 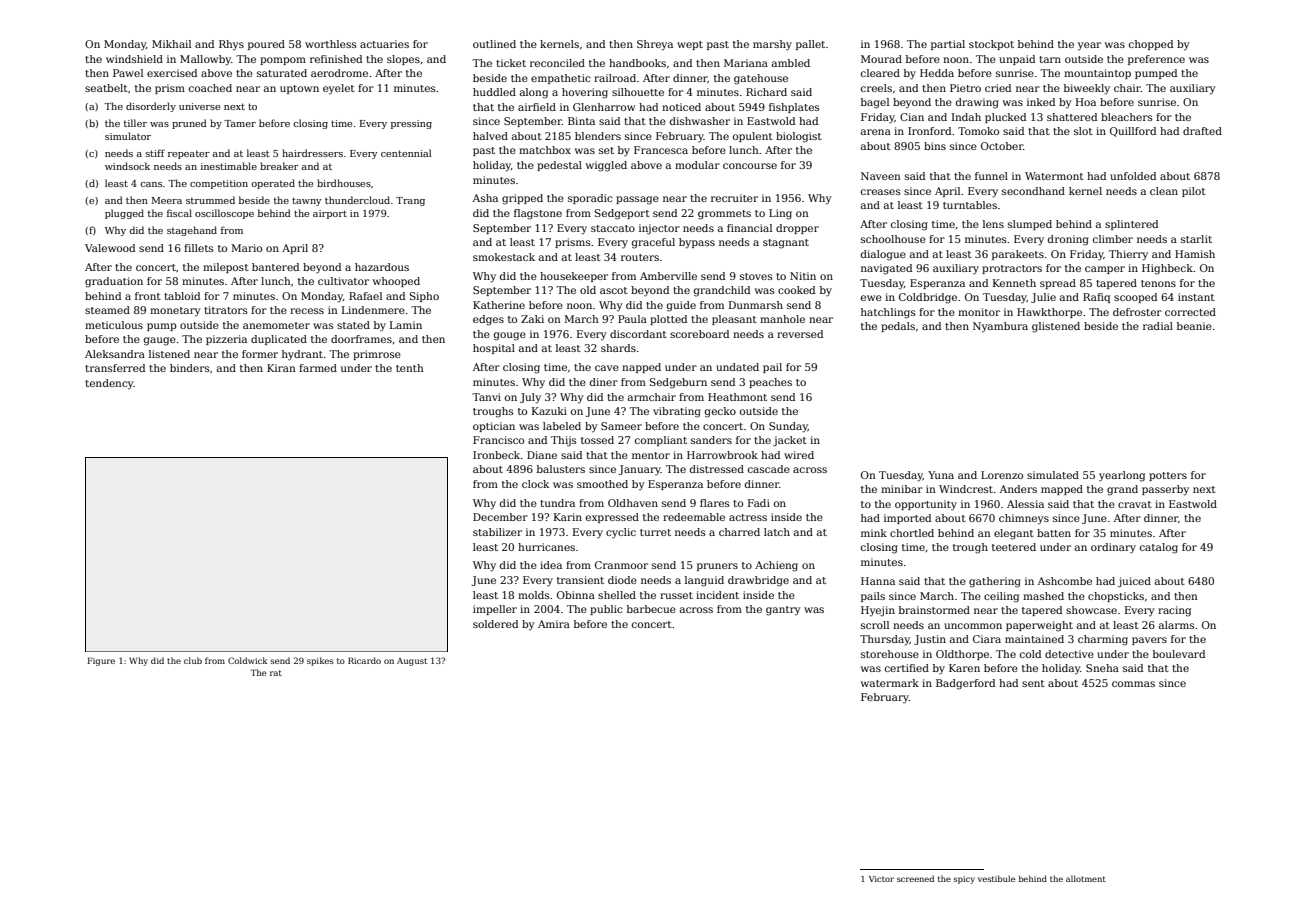 I want to click on peaches, so click(x=770, y=383).
